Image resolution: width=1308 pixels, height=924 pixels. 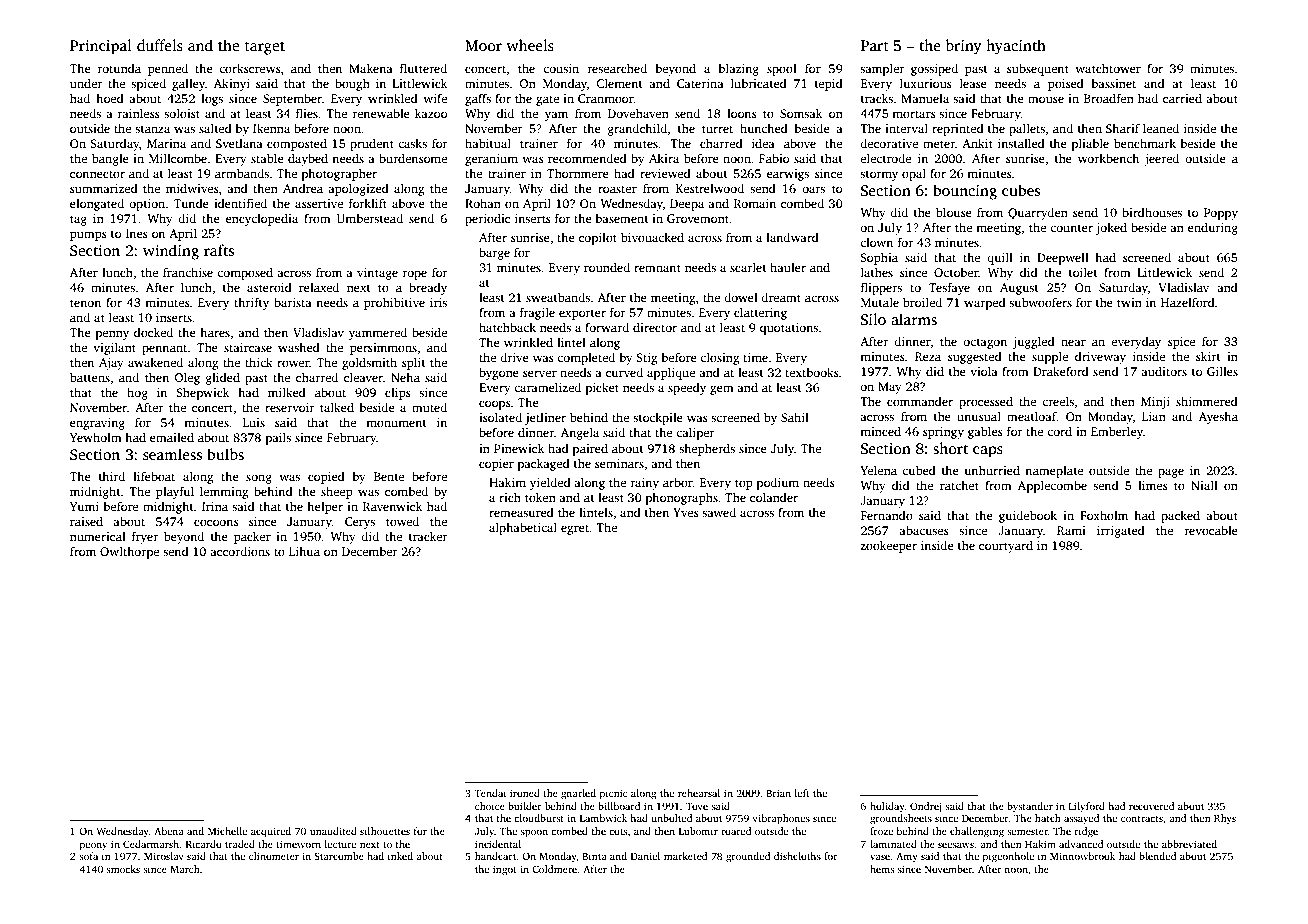 What do you see at coordinates (1152, 212) in the screenshot?
I see `birdhouses` at bounding box center [1152, 212].
